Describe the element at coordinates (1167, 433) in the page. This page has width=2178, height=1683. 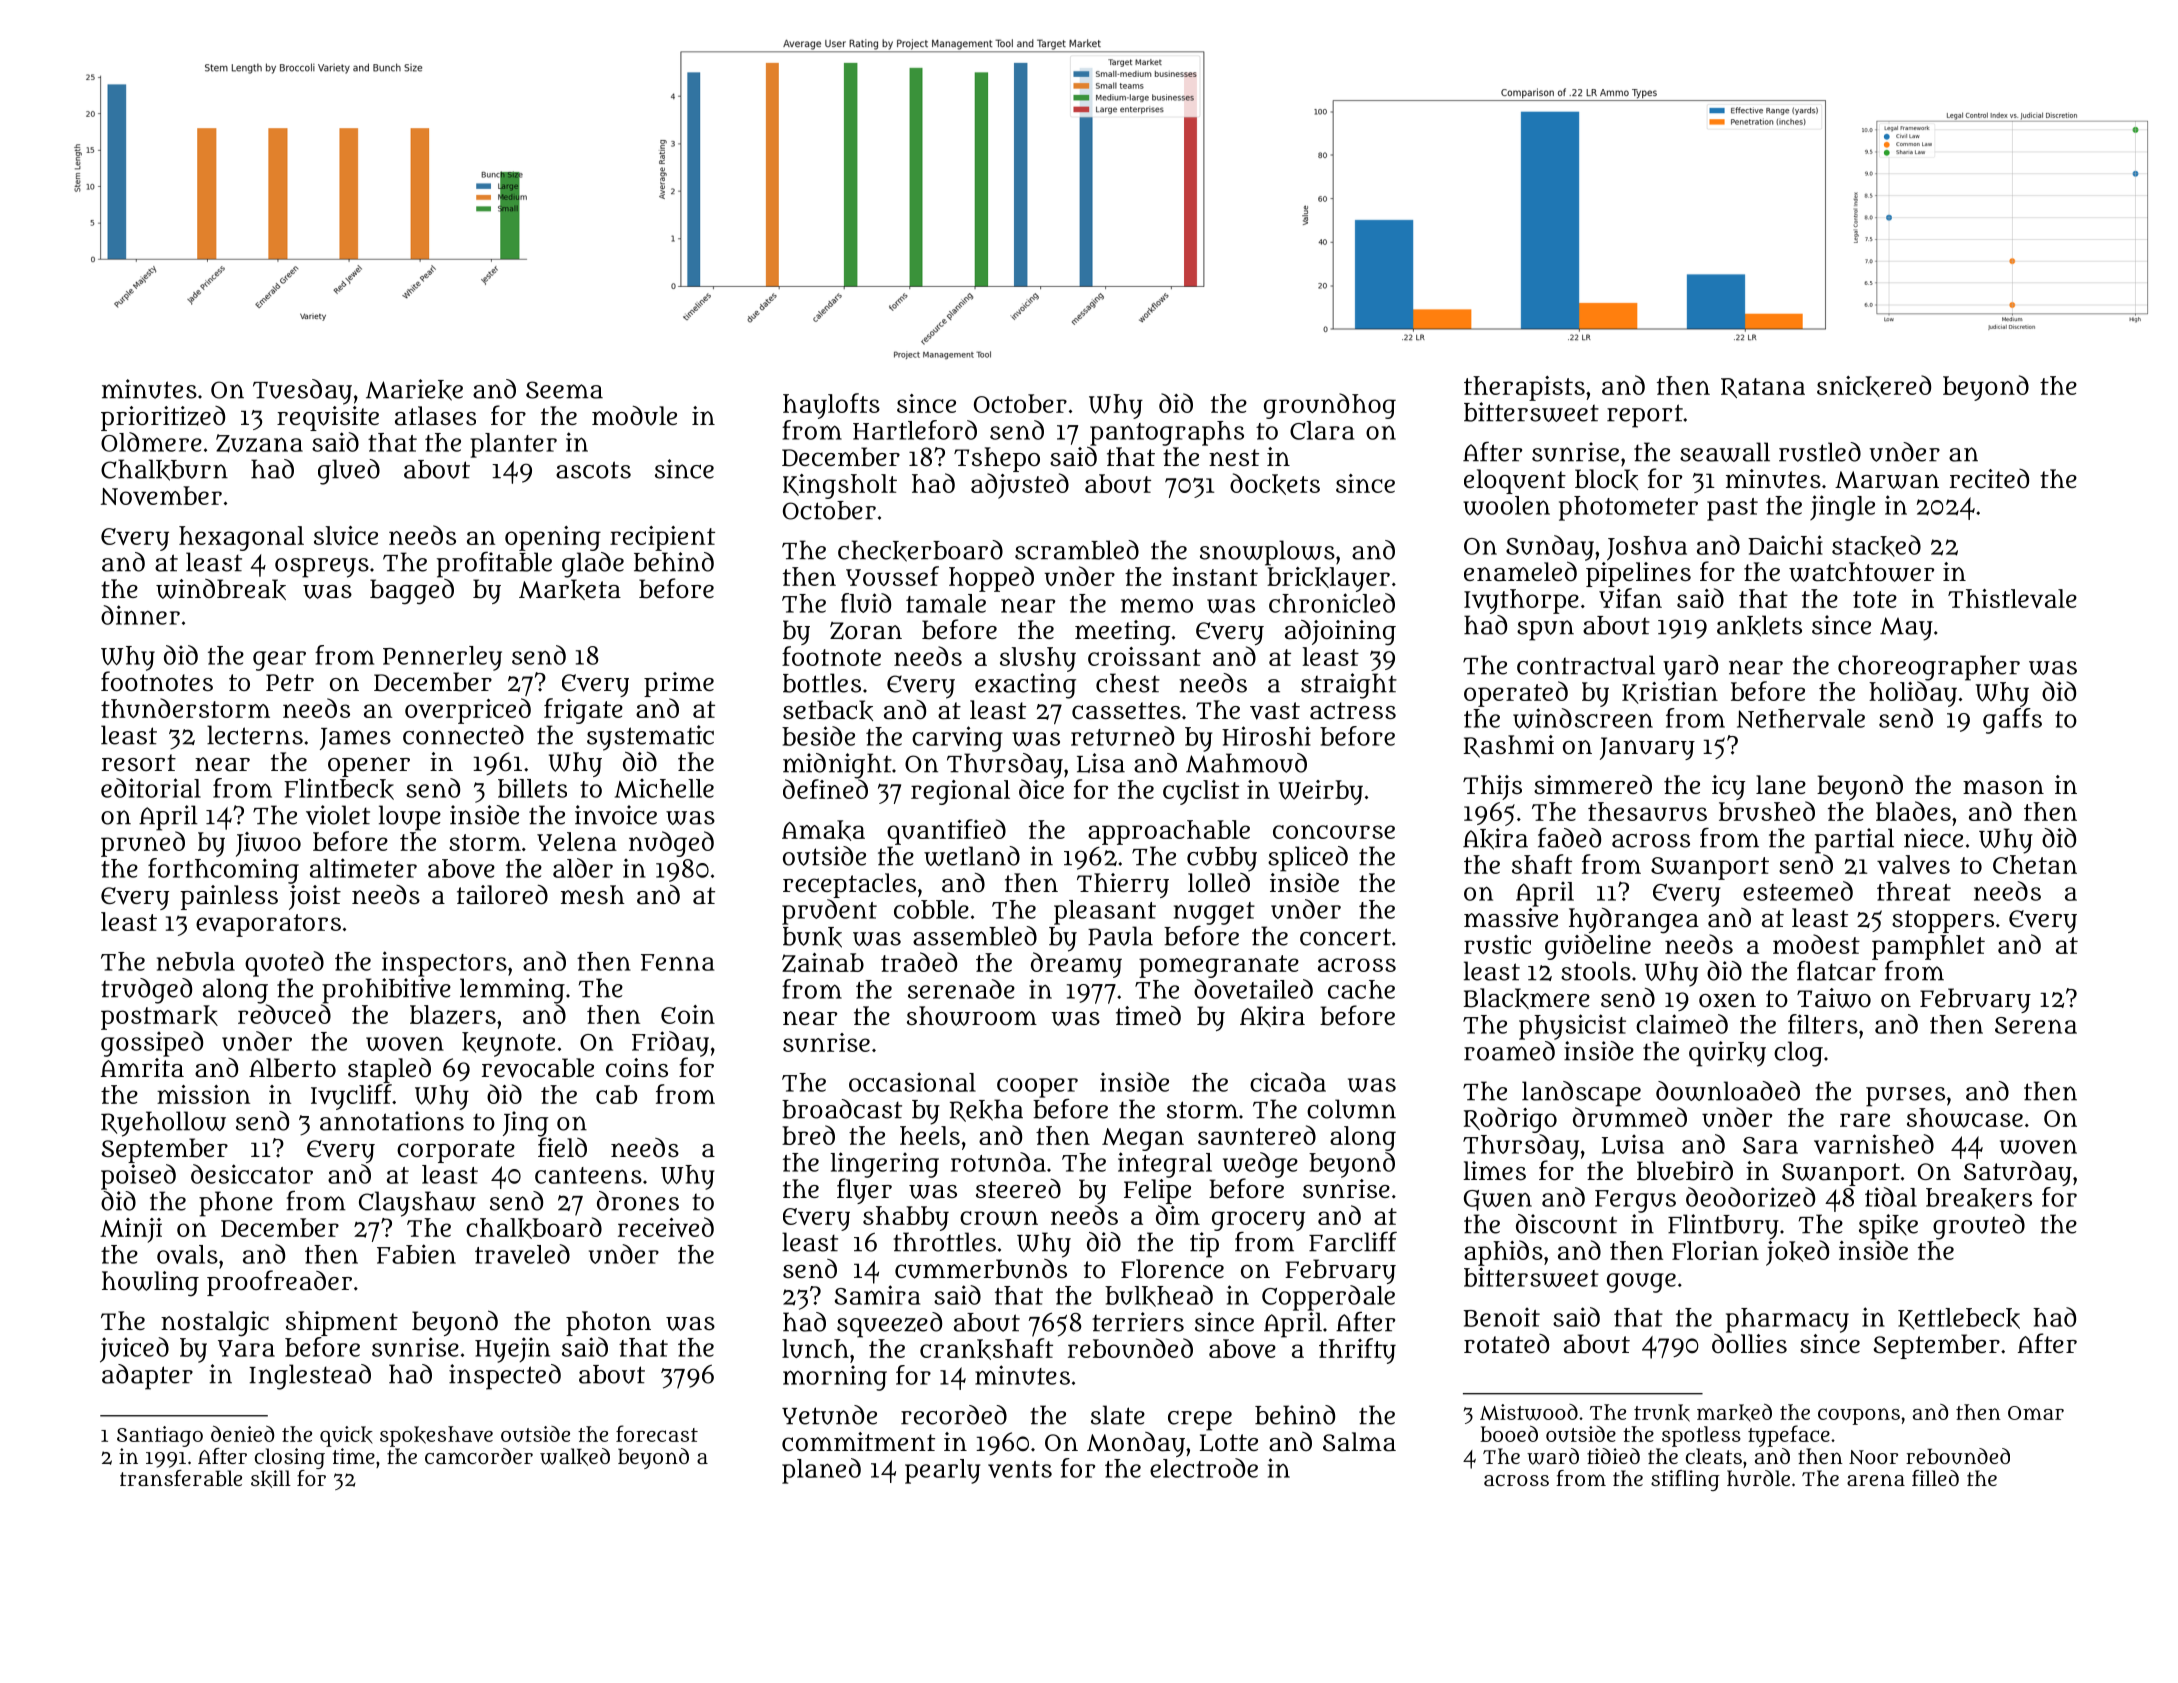
I see `pantographs` at that location.
